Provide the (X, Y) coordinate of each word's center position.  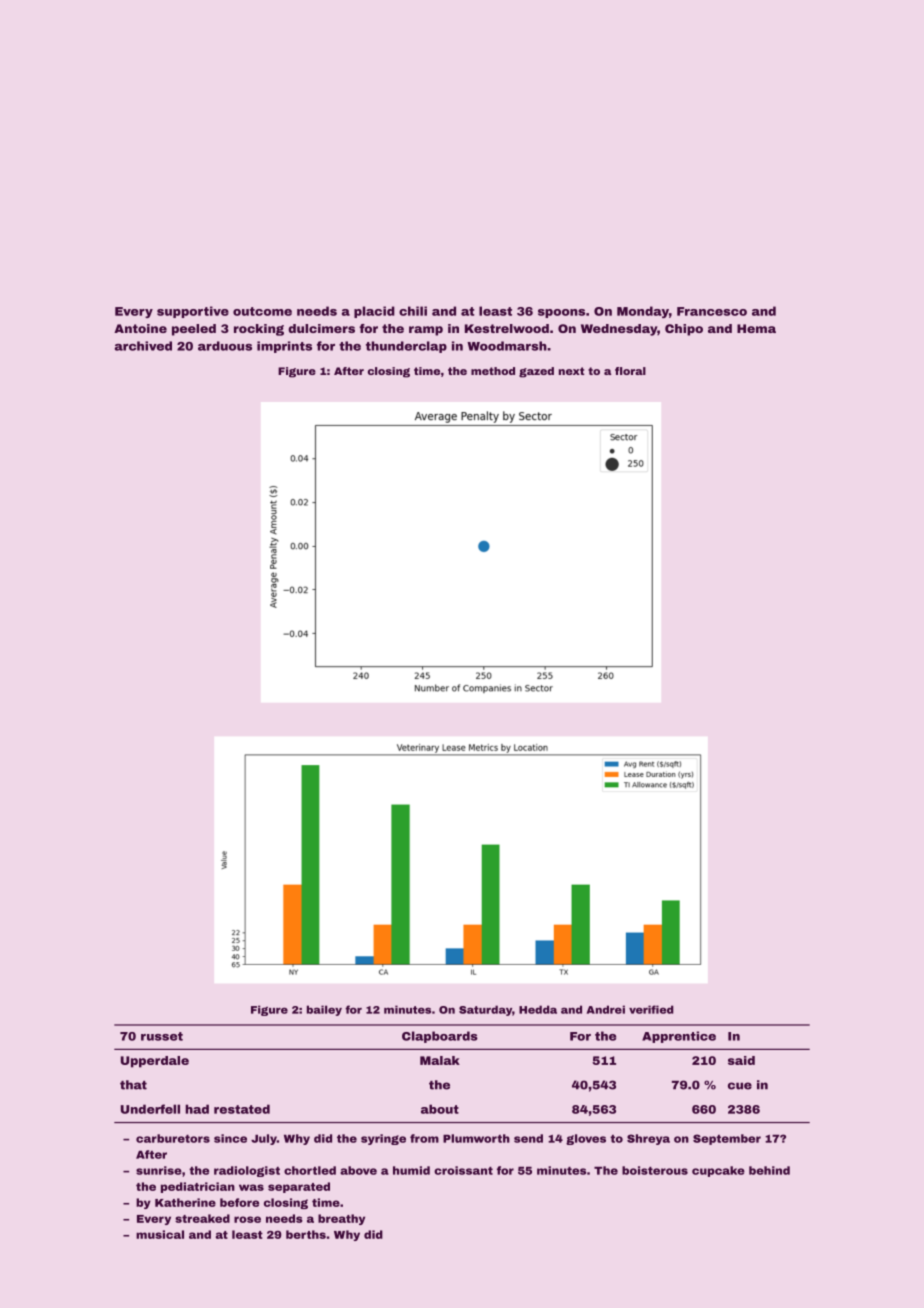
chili (413, 311)
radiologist (247, 1171)
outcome (262, 311)
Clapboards (440, 1037)
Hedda (538, 1009)
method (493, 371)
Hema (756, 328)
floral (630, 371)
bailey (324, 1010)
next (571, 371)
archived (143, 346)
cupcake (718, 1171)
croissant (463, 1170)
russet (162, 1036)
